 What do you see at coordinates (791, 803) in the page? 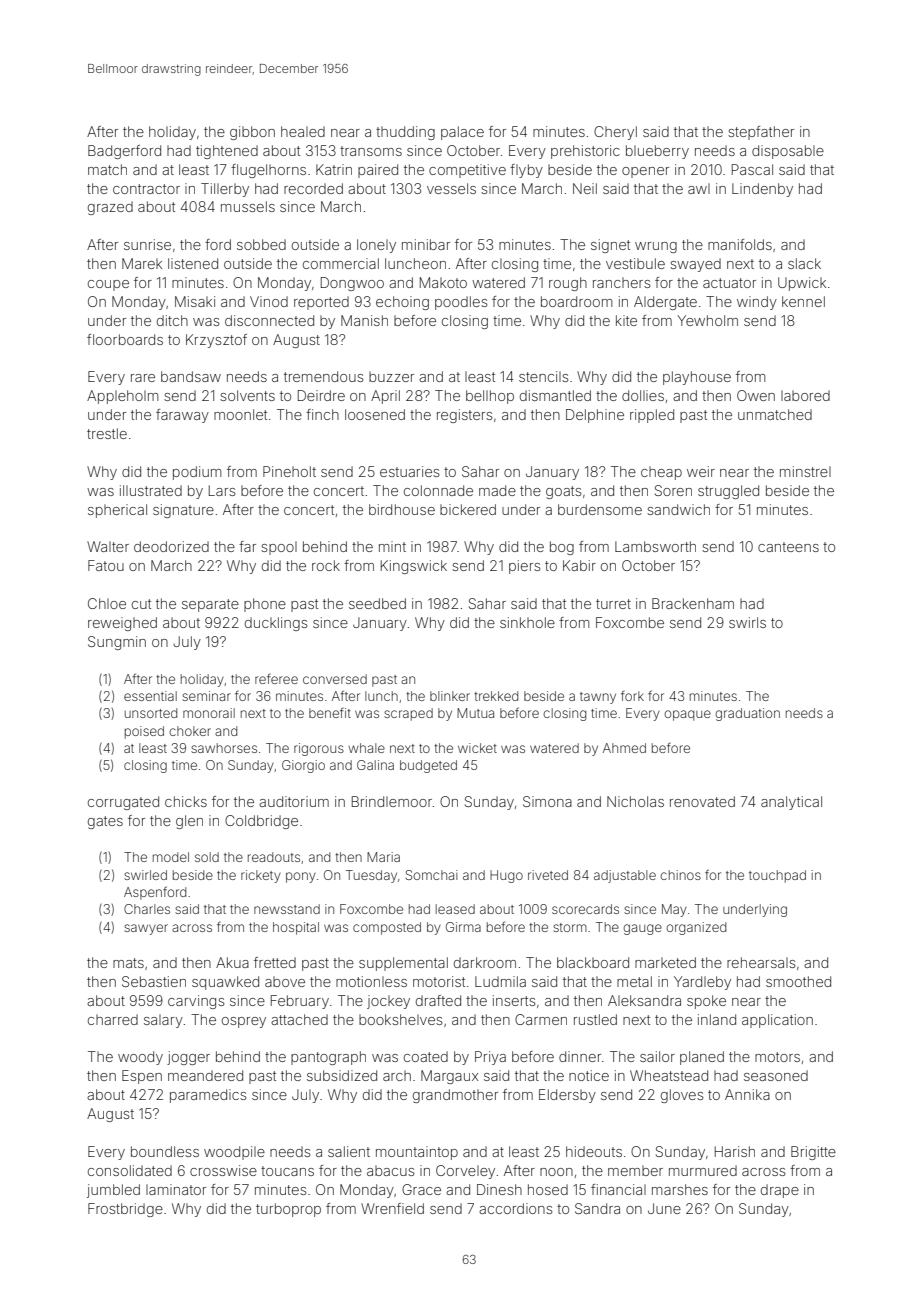
I see `analytical` at bounding box center [791, 803].
